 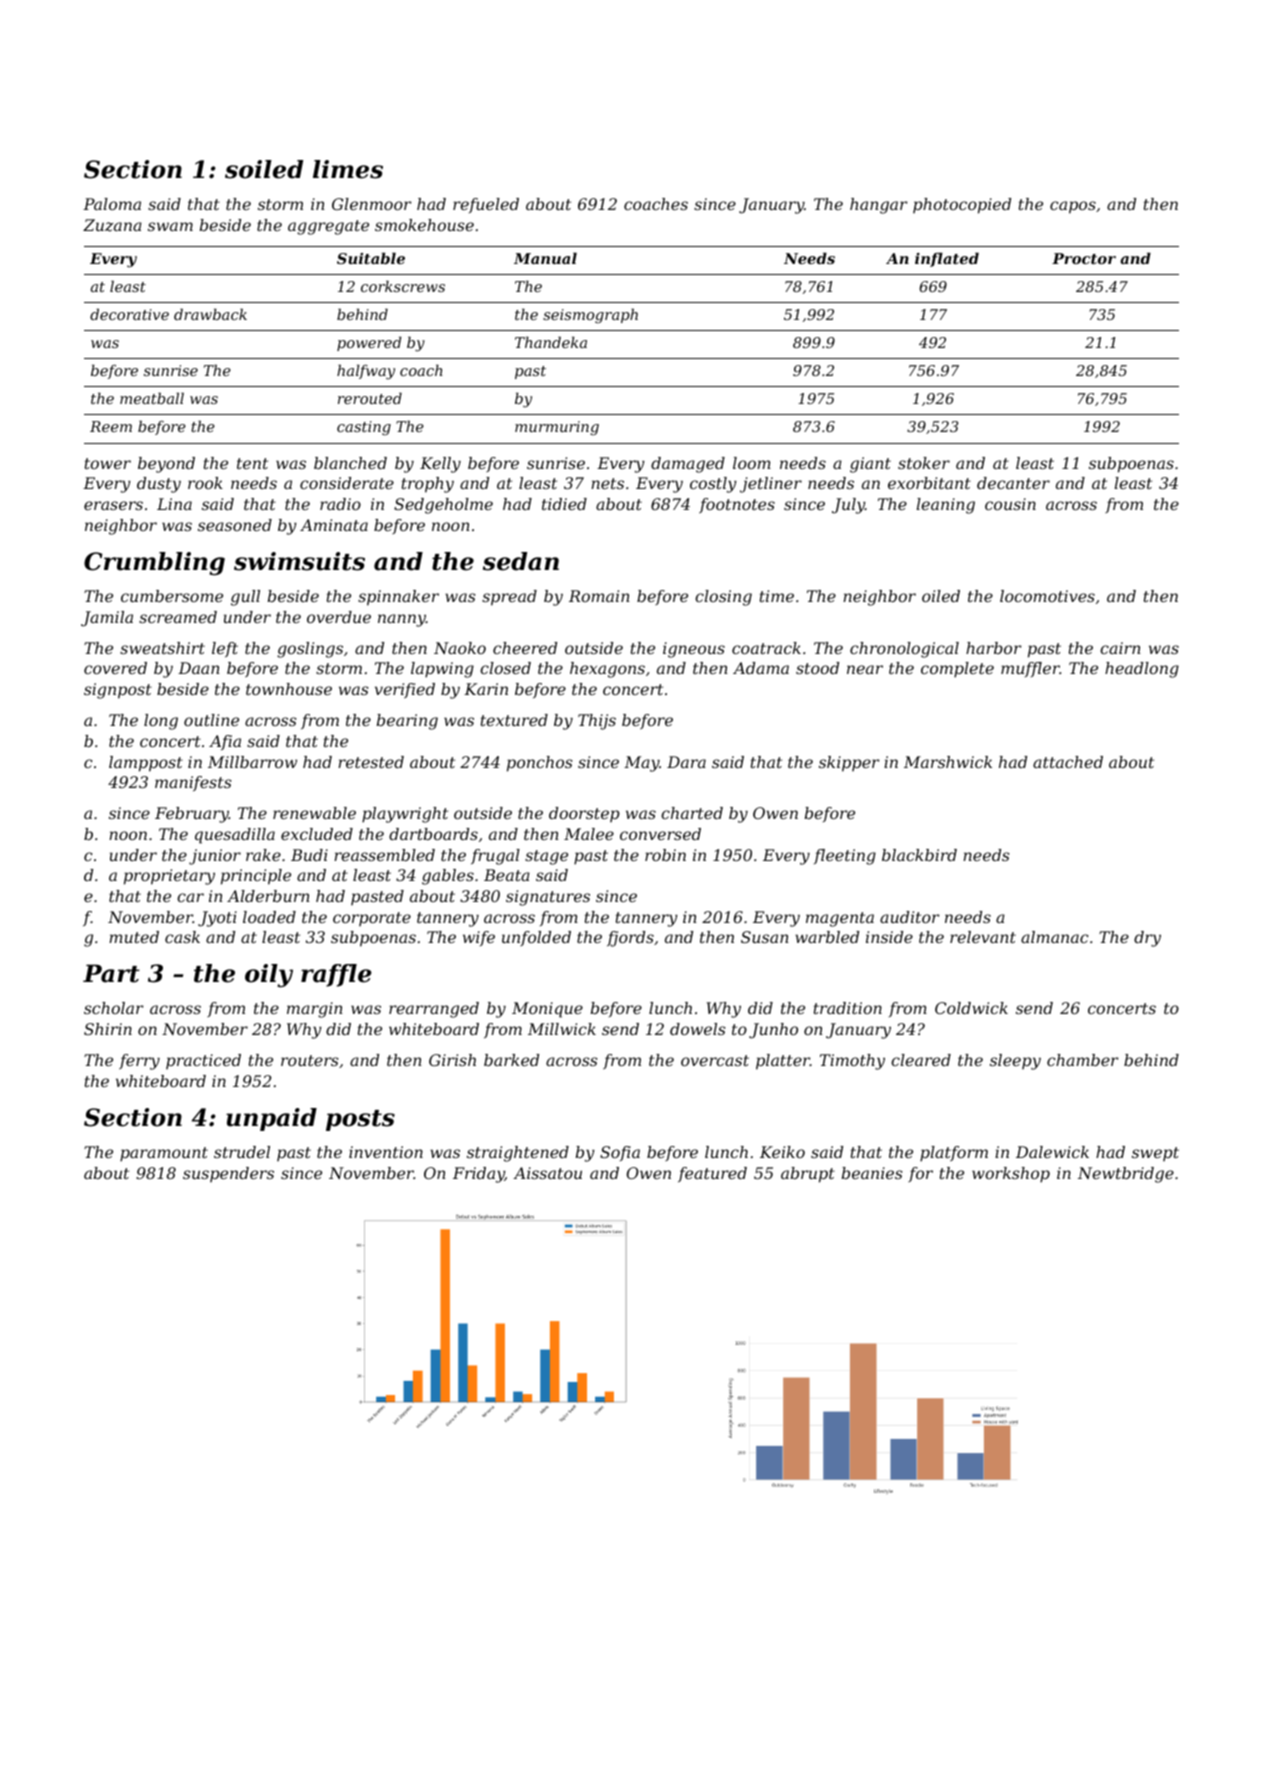 What do you see at coordinates (371, 762) in the screenshot?
I see `retested` at bounding box center [371, 762].
